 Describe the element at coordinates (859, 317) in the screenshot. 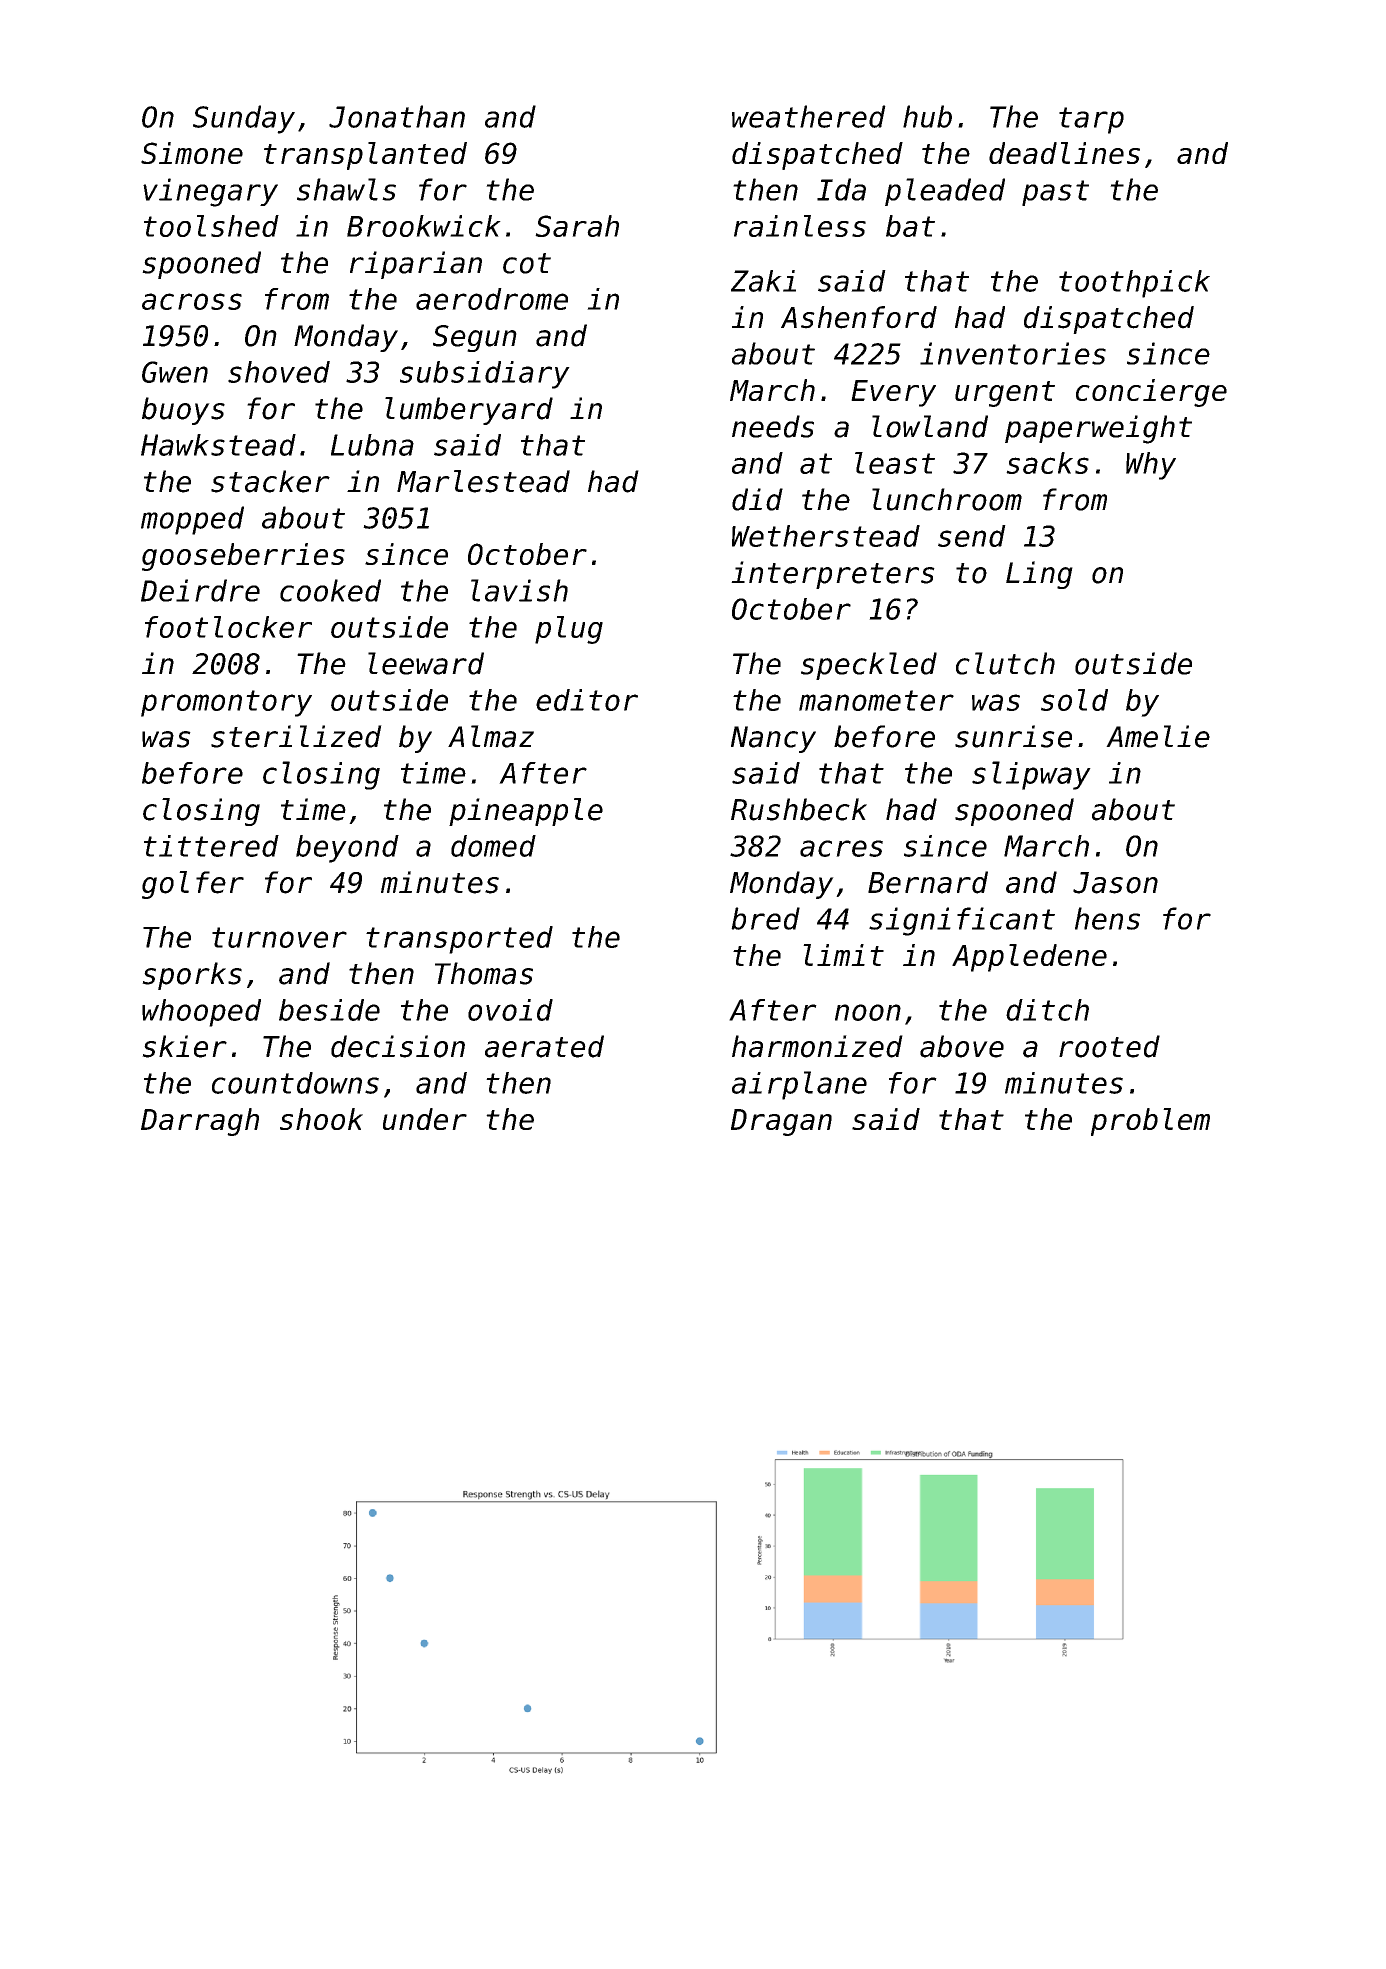

I see `Ashenford` at that location.
